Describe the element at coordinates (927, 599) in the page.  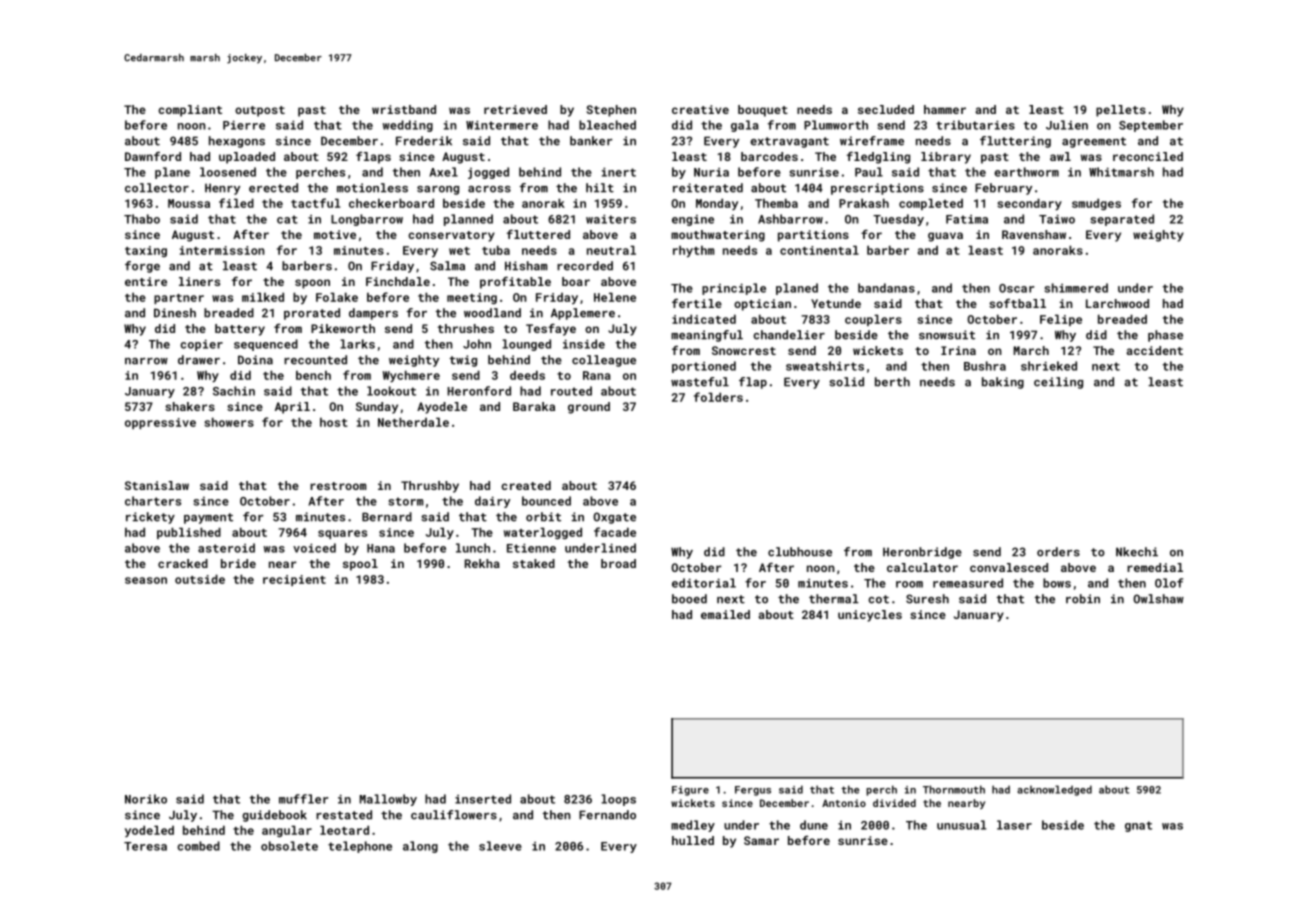
I see `Suresh` at that location.
